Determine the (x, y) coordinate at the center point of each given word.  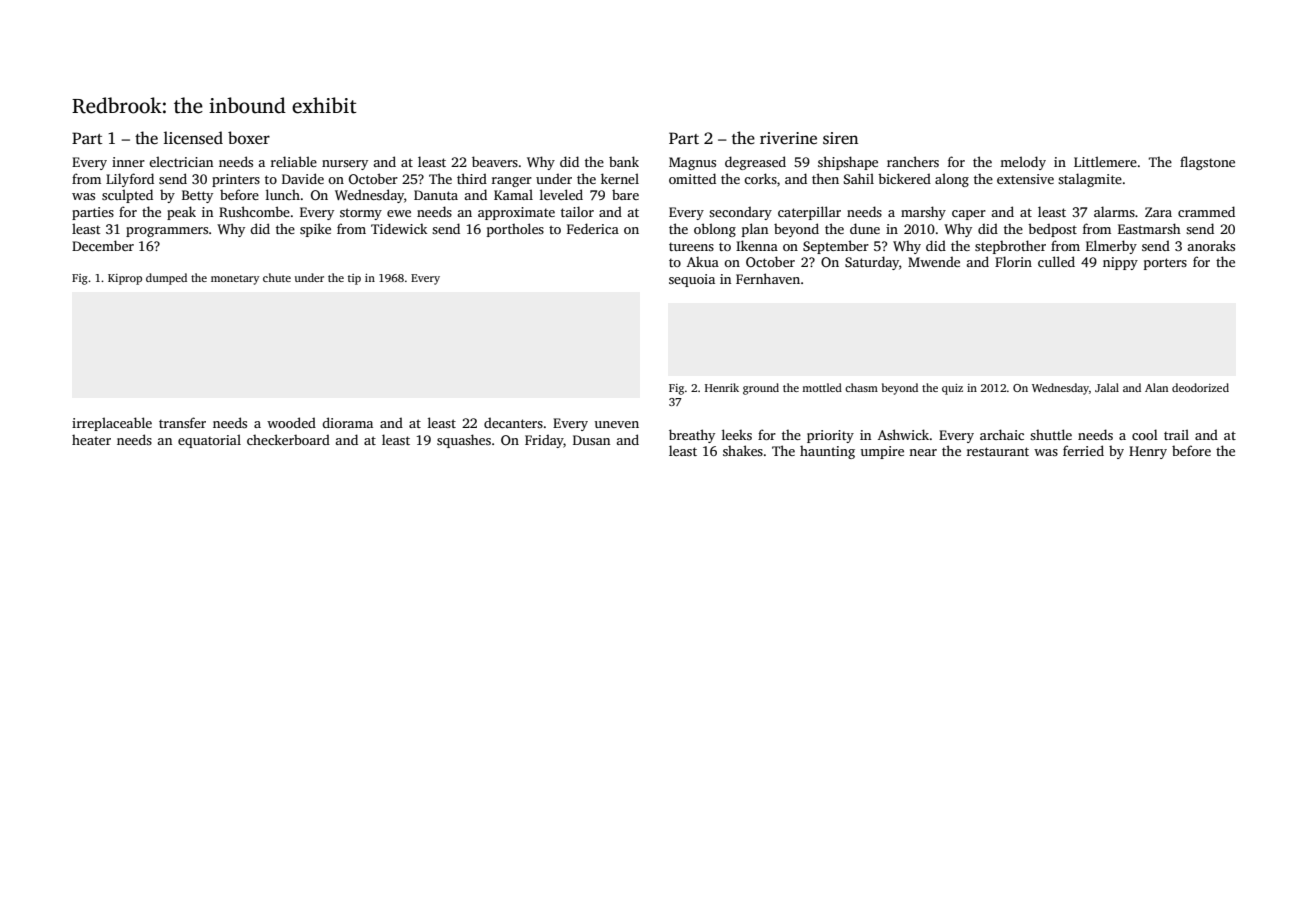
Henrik (722, 387)
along (952, 180)
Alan (1156, 387)
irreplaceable (112, 424)
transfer (182, 422)
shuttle (1051, 434)
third (472, 178)
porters (1165, 264)
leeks (737, 434)
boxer (249, 137)
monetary (235, 280)
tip (354, 279)
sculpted (127, 196)
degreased (755, 163)
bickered (904, 178)
